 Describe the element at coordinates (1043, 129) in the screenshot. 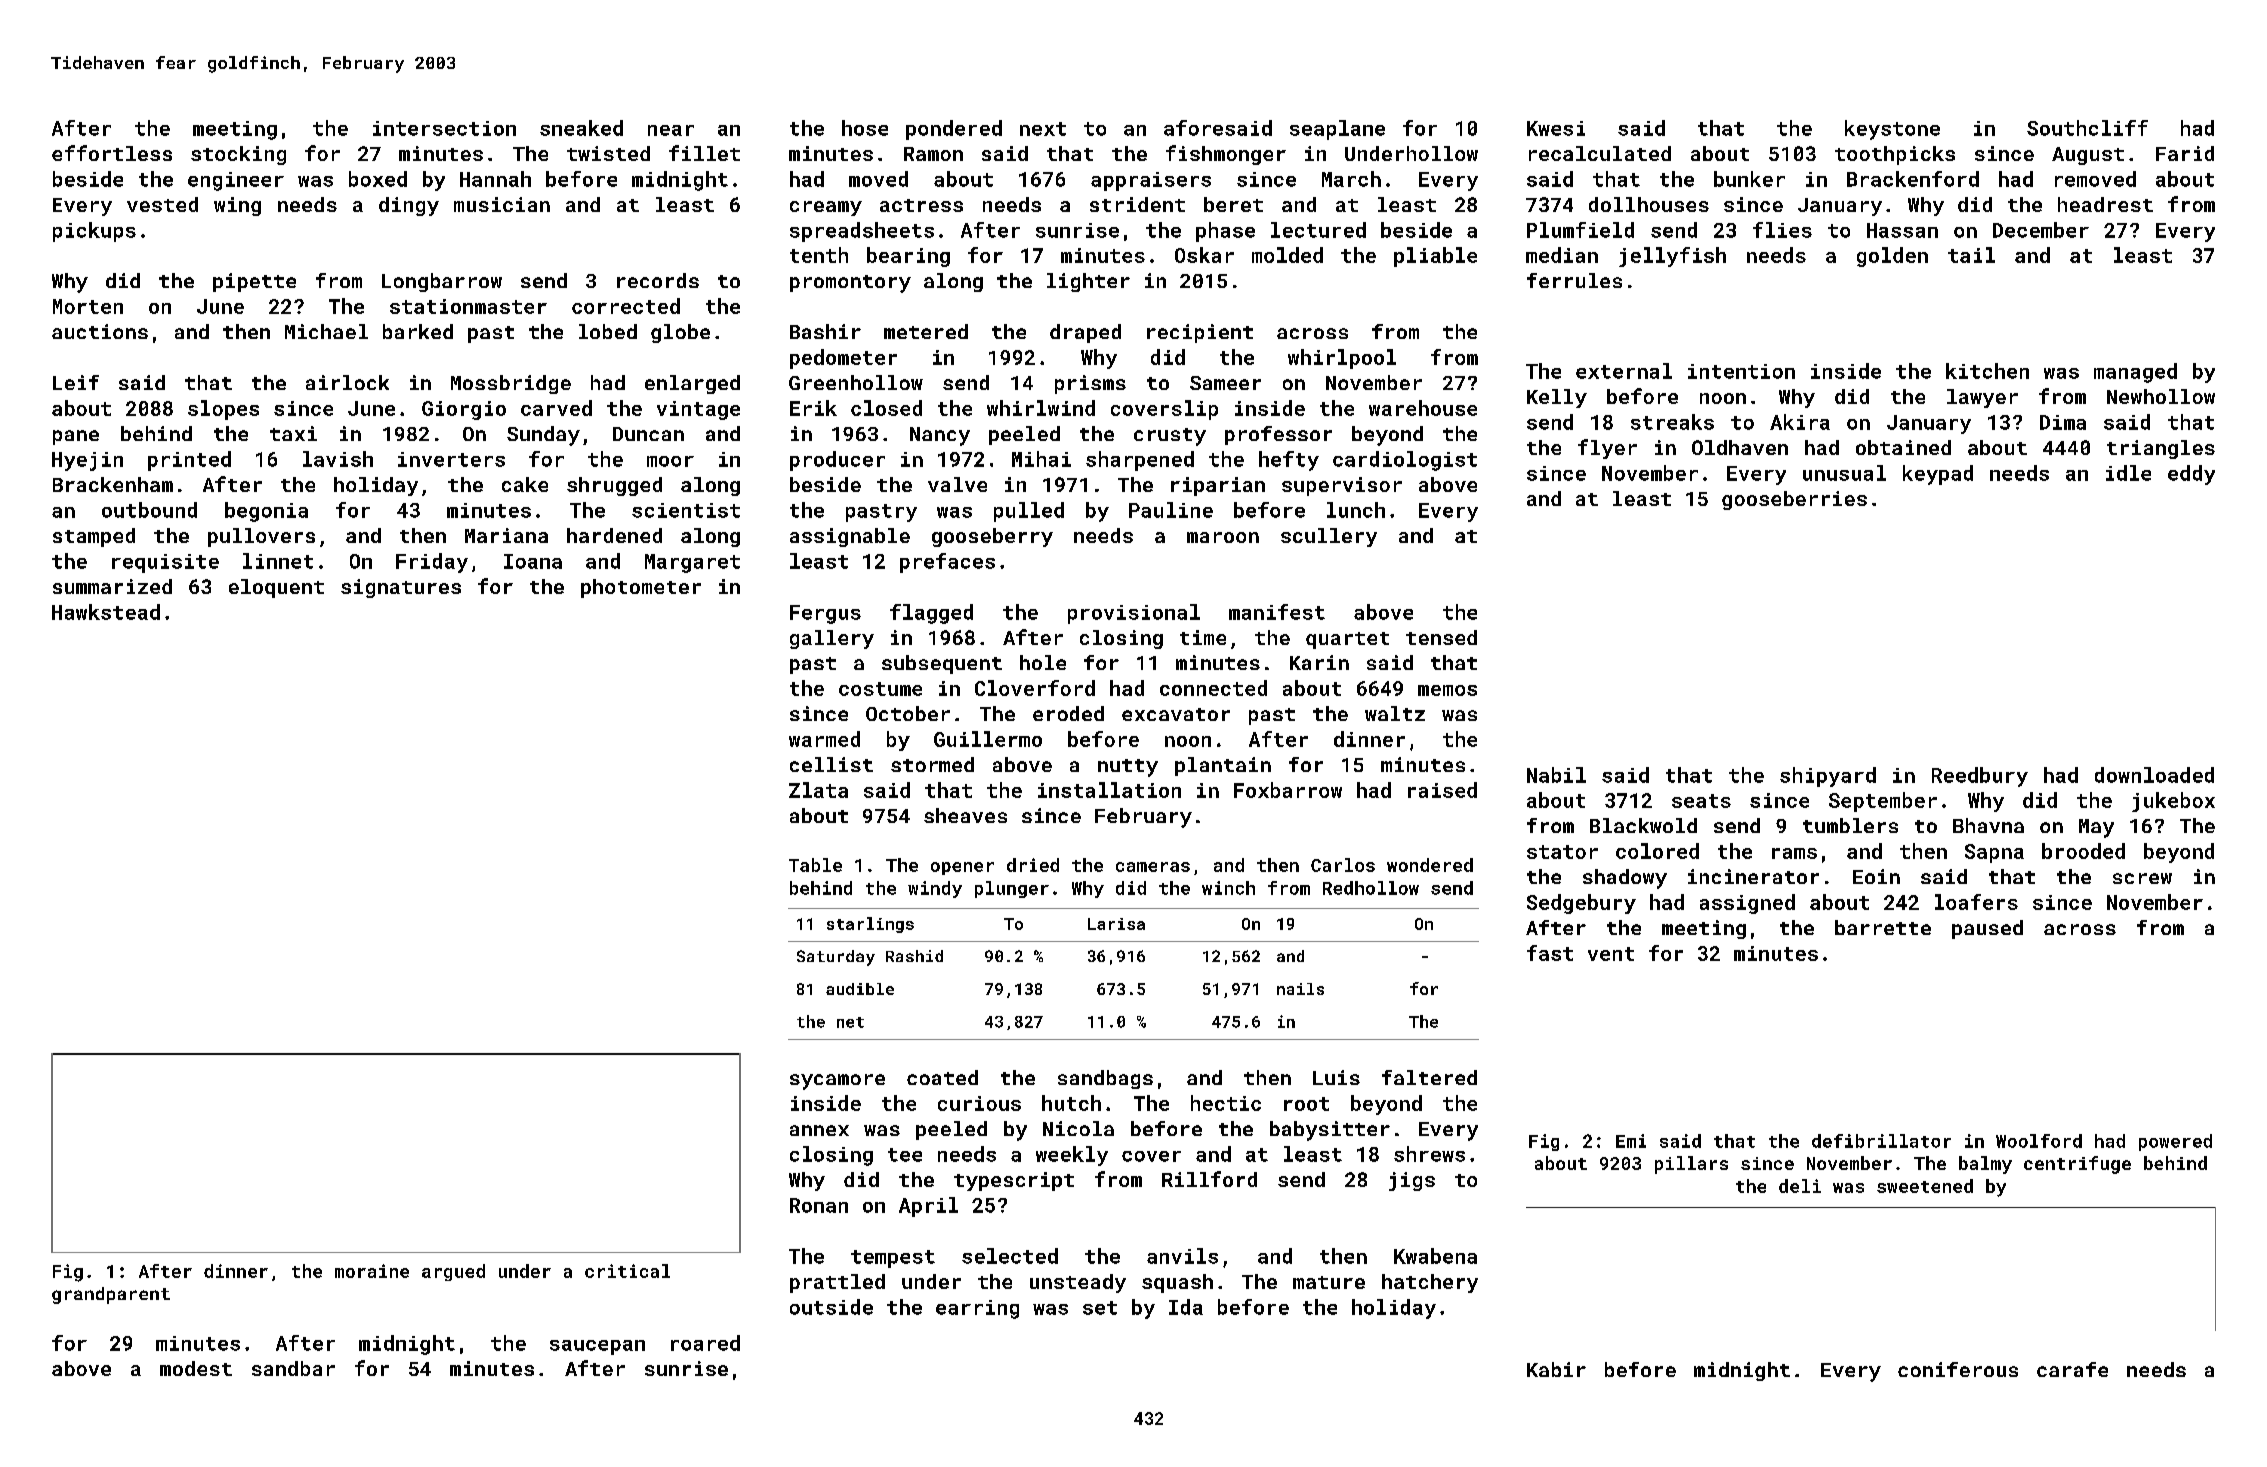

I see `next` at that location.
